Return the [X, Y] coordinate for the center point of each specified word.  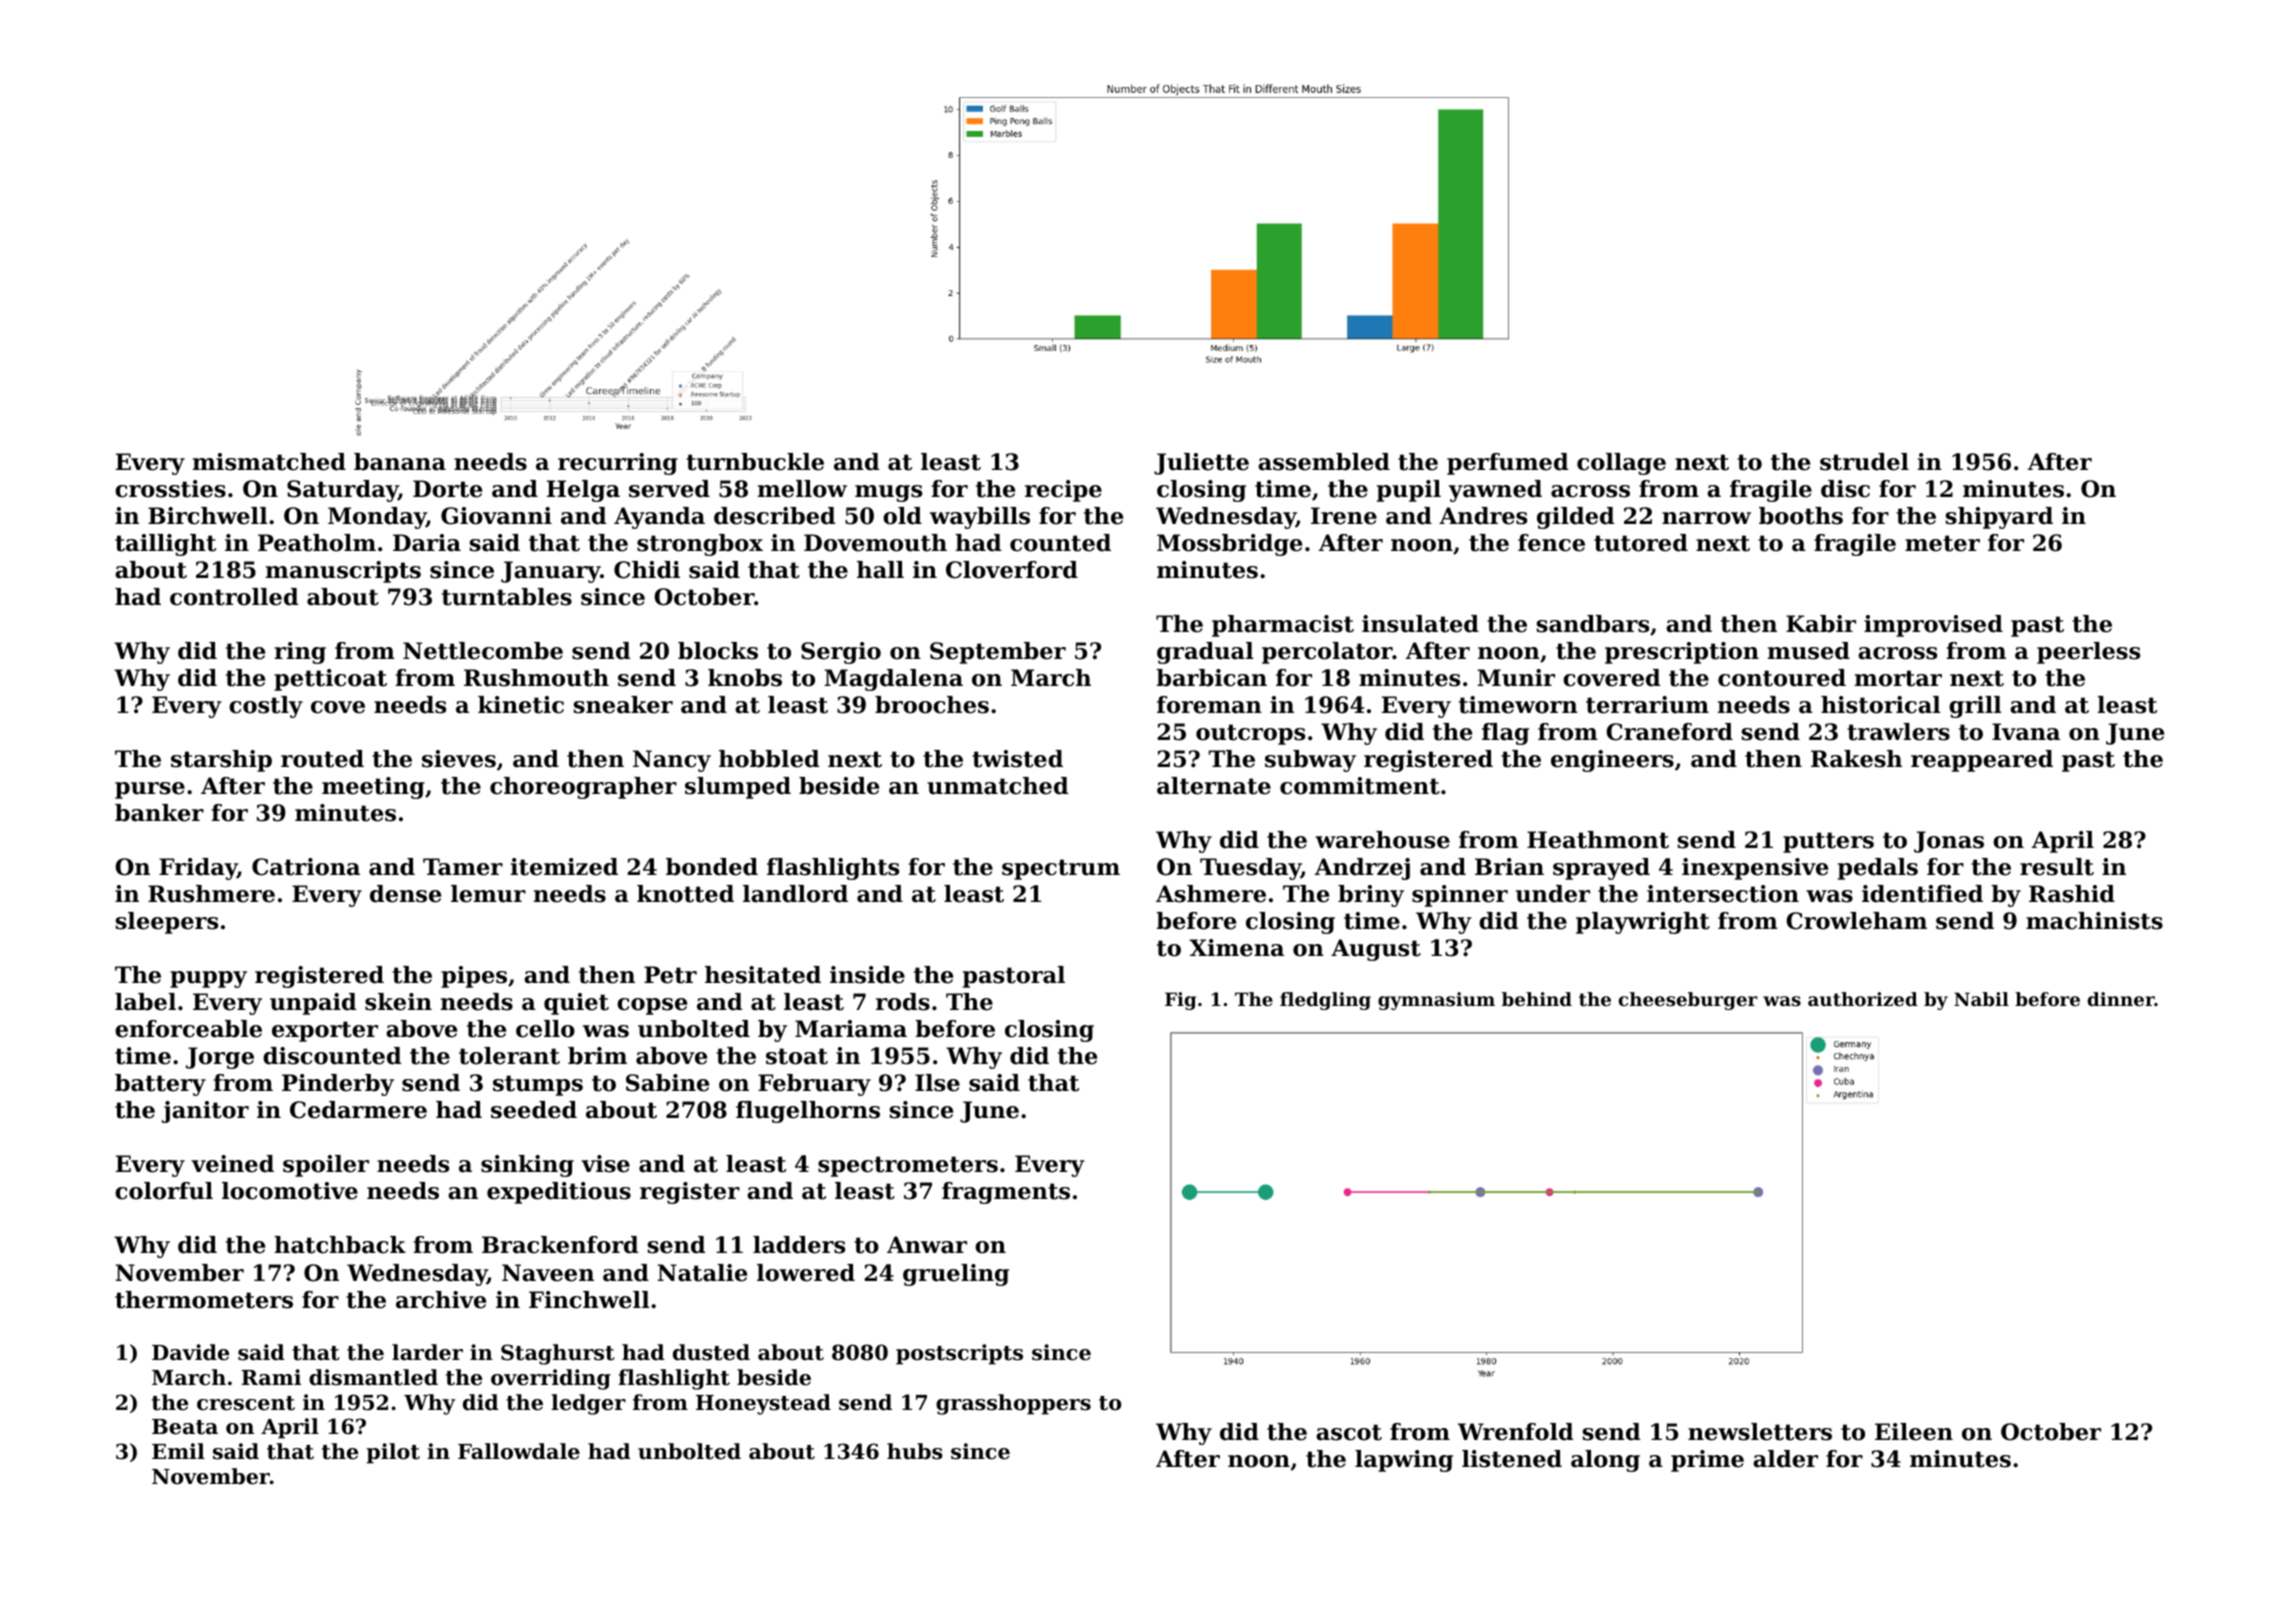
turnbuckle [755, 462]
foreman [1209, 705]
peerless [2088, 653]
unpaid [313, 1004]
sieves [459, 759]
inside [867, 975]
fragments [1006, 1193]
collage [1621, 464]
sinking [527, 1166]
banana [400, 462]
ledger [588, 1404]
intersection [1723, 894]
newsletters [1760, 1432]
